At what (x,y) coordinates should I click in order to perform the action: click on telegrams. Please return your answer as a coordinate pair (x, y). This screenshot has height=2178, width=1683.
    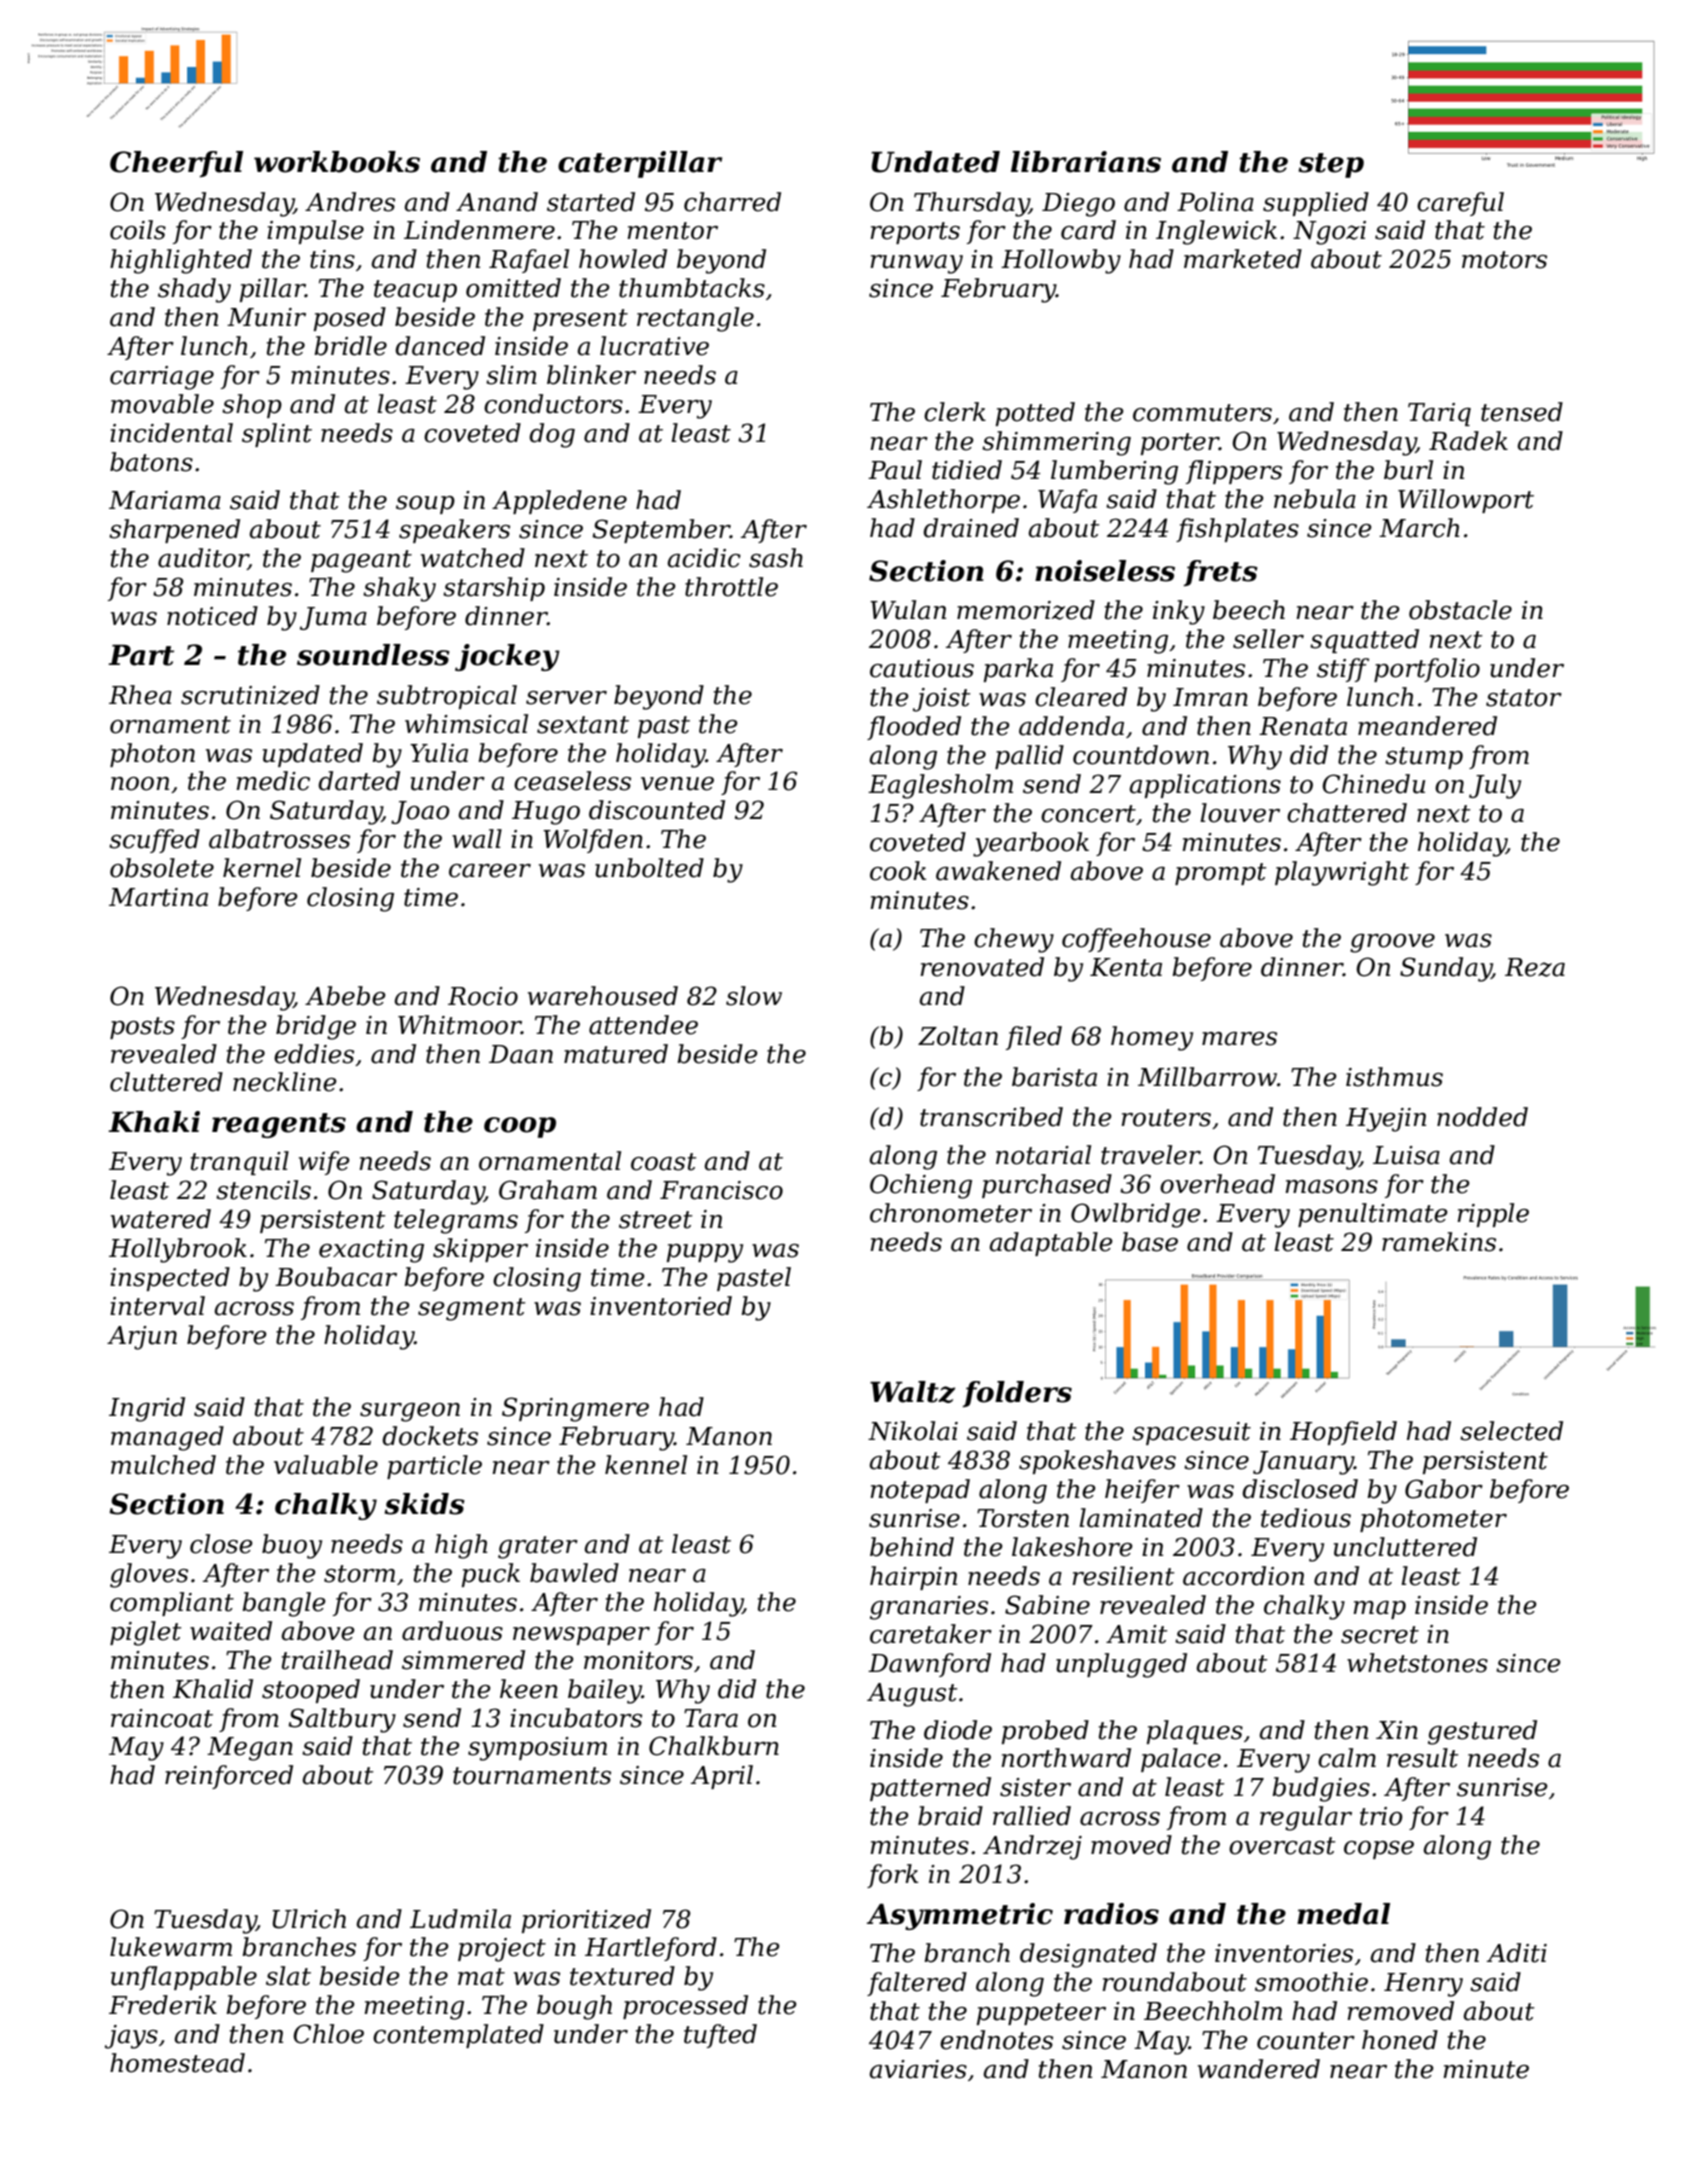
    Looking at the image, I should click on (456, 1221).
